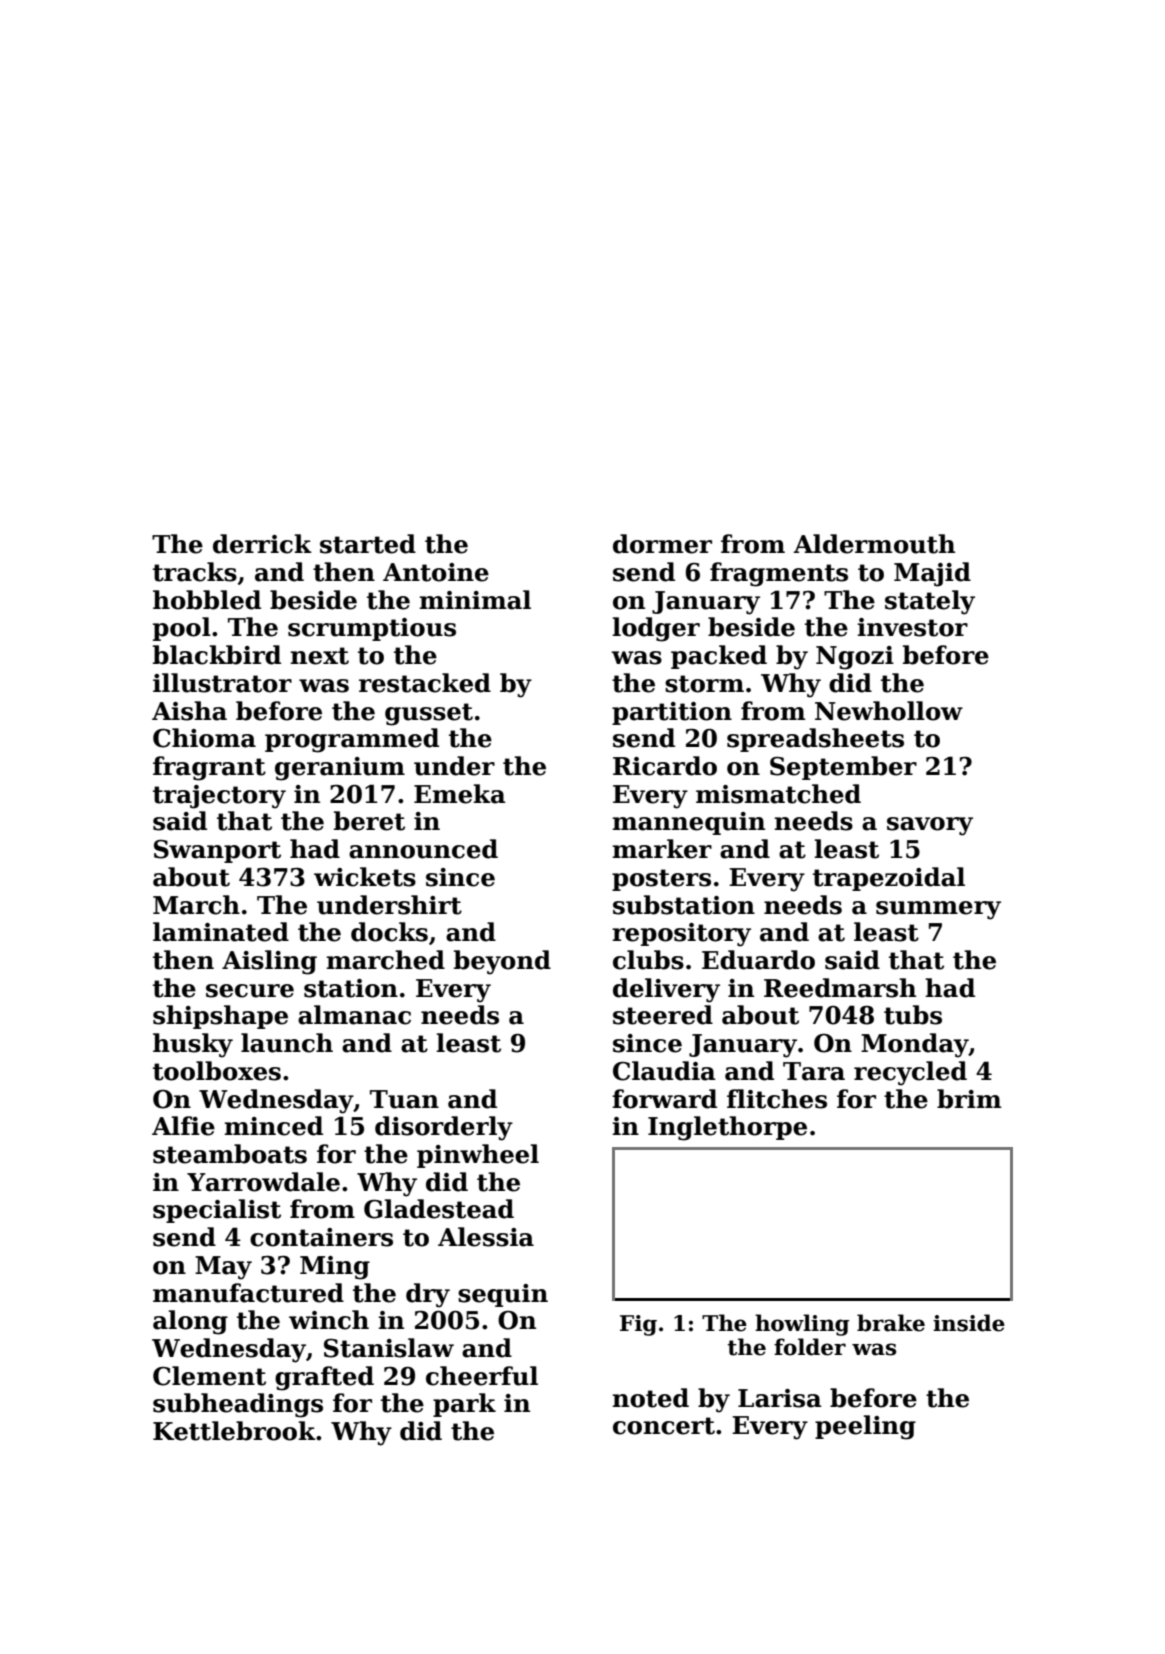 The image size is (1165, 1654). Describe the element at coordinates (889, 879) in the screenshot. I see `trapezoidal` at that location.
